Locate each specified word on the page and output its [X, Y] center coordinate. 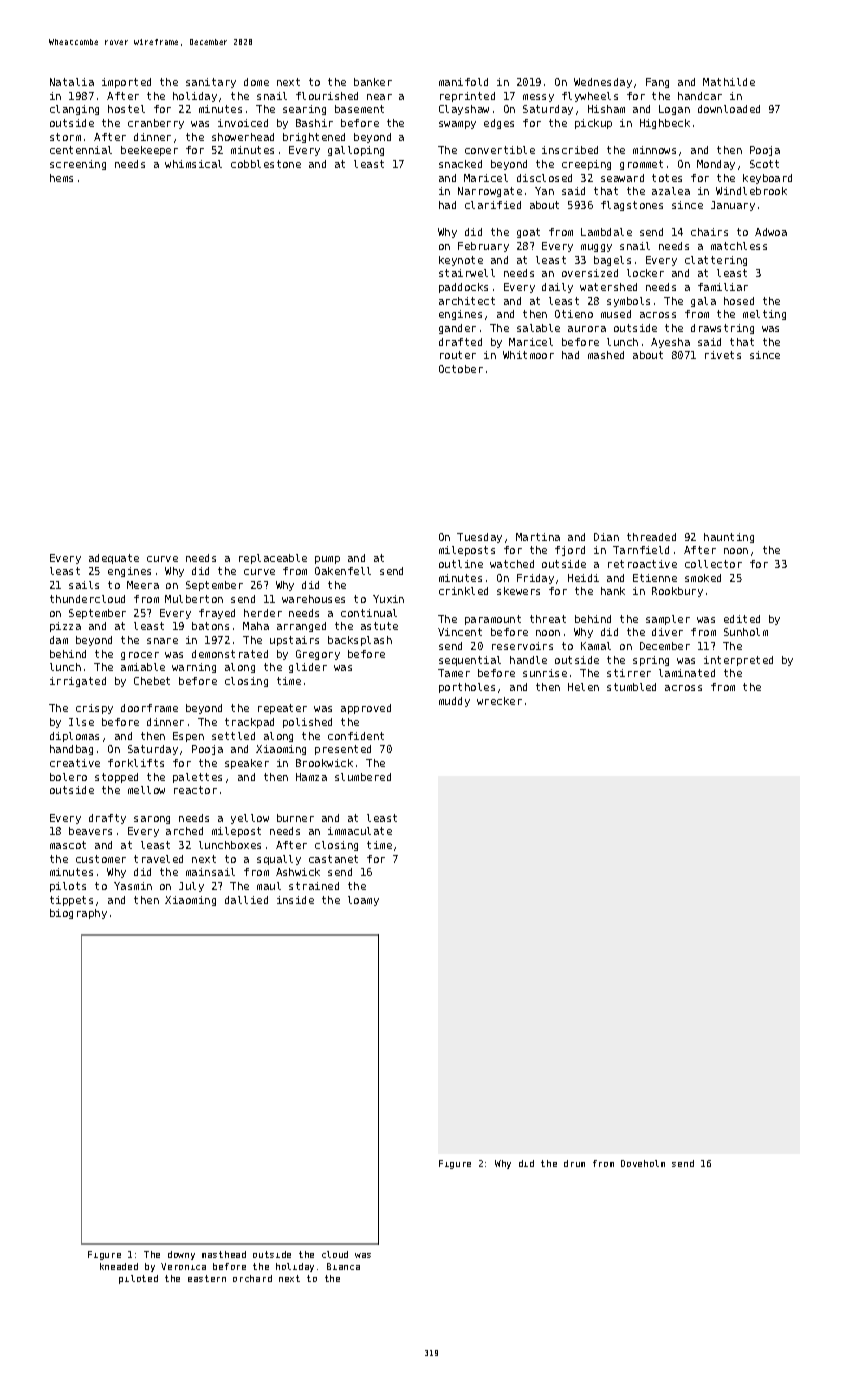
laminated [687, 673]
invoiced [243, 123]
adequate [114, 559]
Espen [188, 737]
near [379, 97]
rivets [723, 355]
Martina [538, 537]
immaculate [360, 831]
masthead [224, 1254]
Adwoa [771, 232]
